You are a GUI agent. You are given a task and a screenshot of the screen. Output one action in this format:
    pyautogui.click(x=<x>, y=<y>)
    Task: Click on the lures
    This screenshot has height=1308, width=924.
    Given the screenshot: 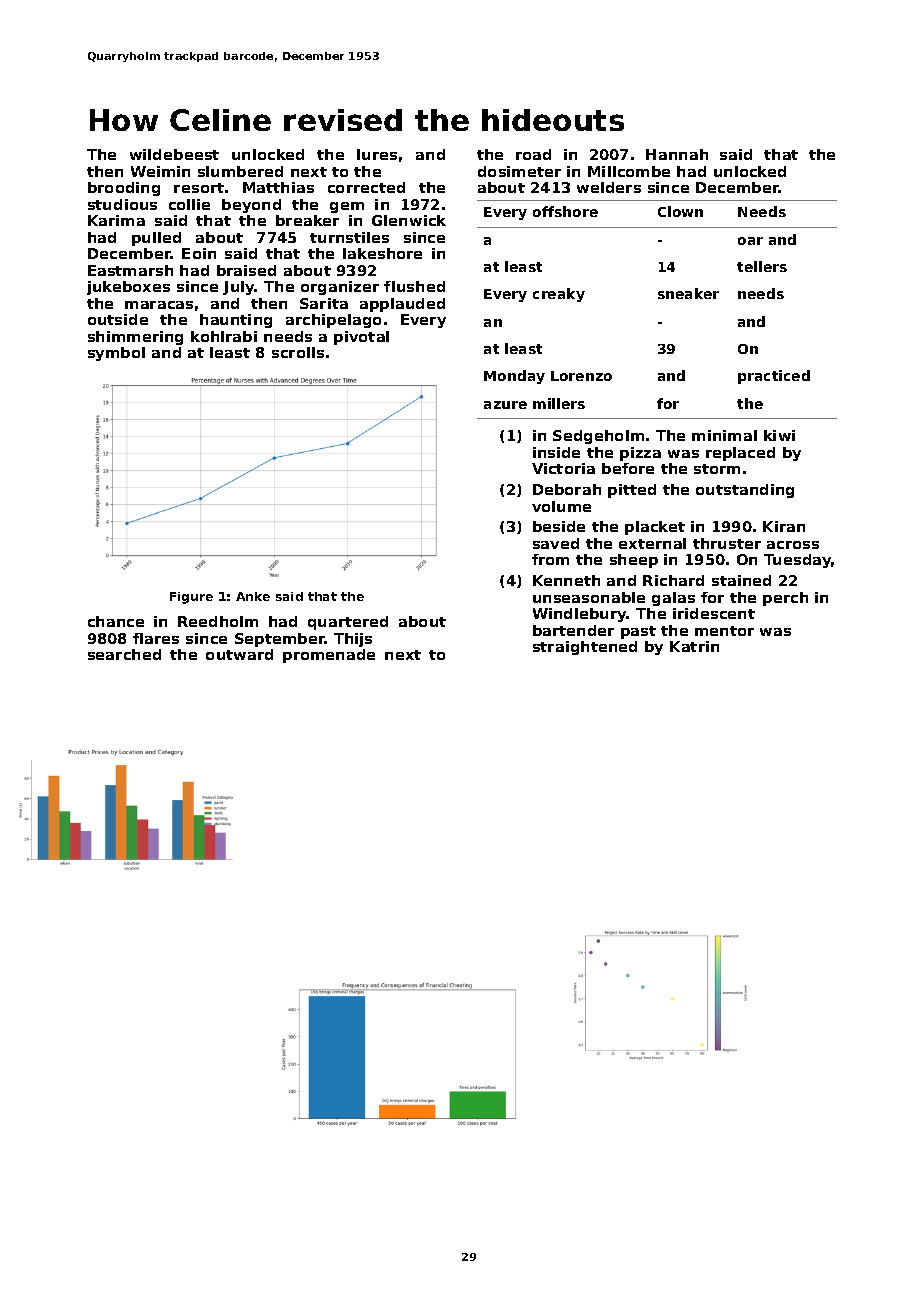 What is the action you would take?
    pyautogui.click(x=377, y=154)
